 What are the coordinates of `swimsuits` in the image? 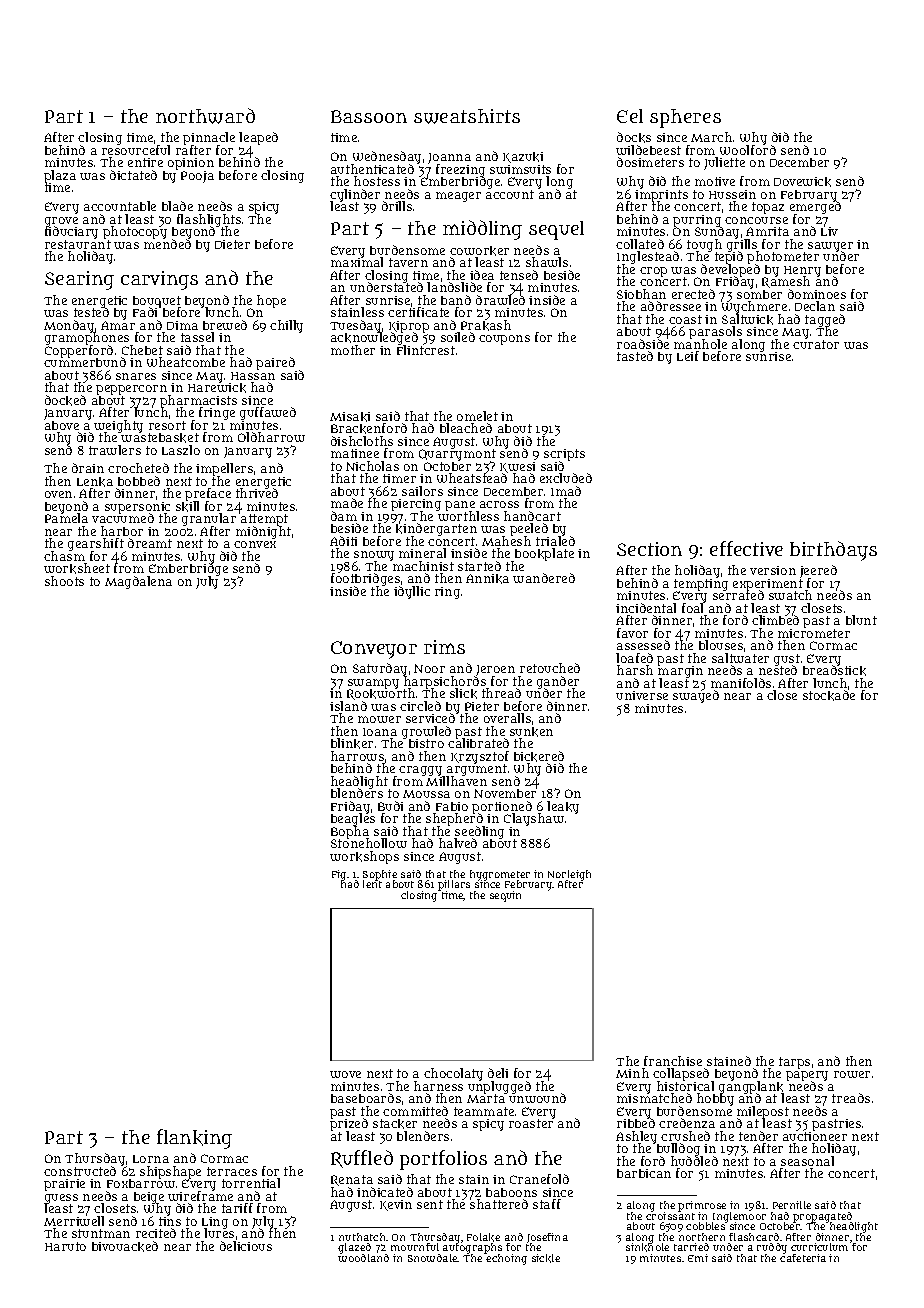 It's located at (520, 169).
